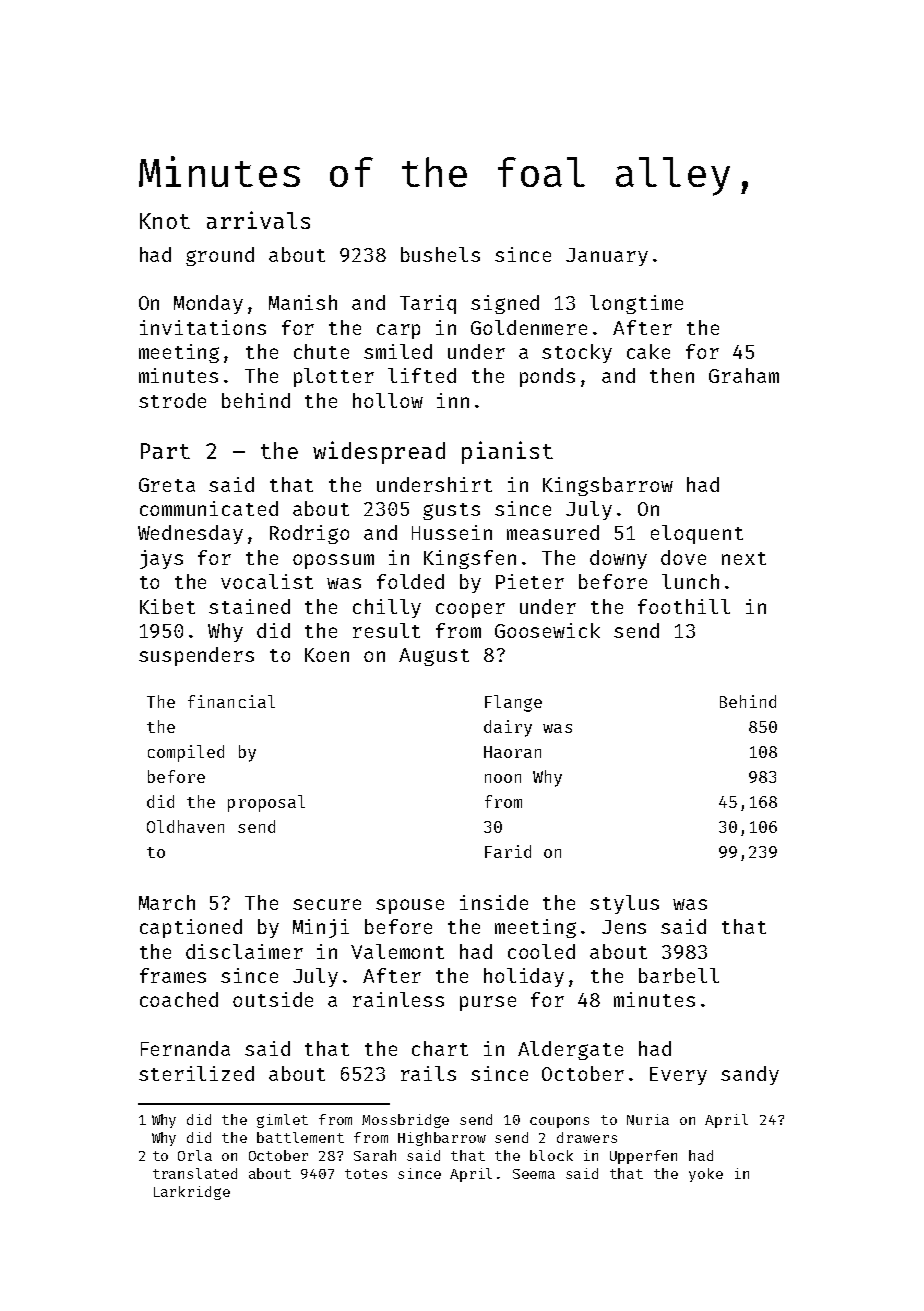  I want to click on pianist, so click(507, 452).
